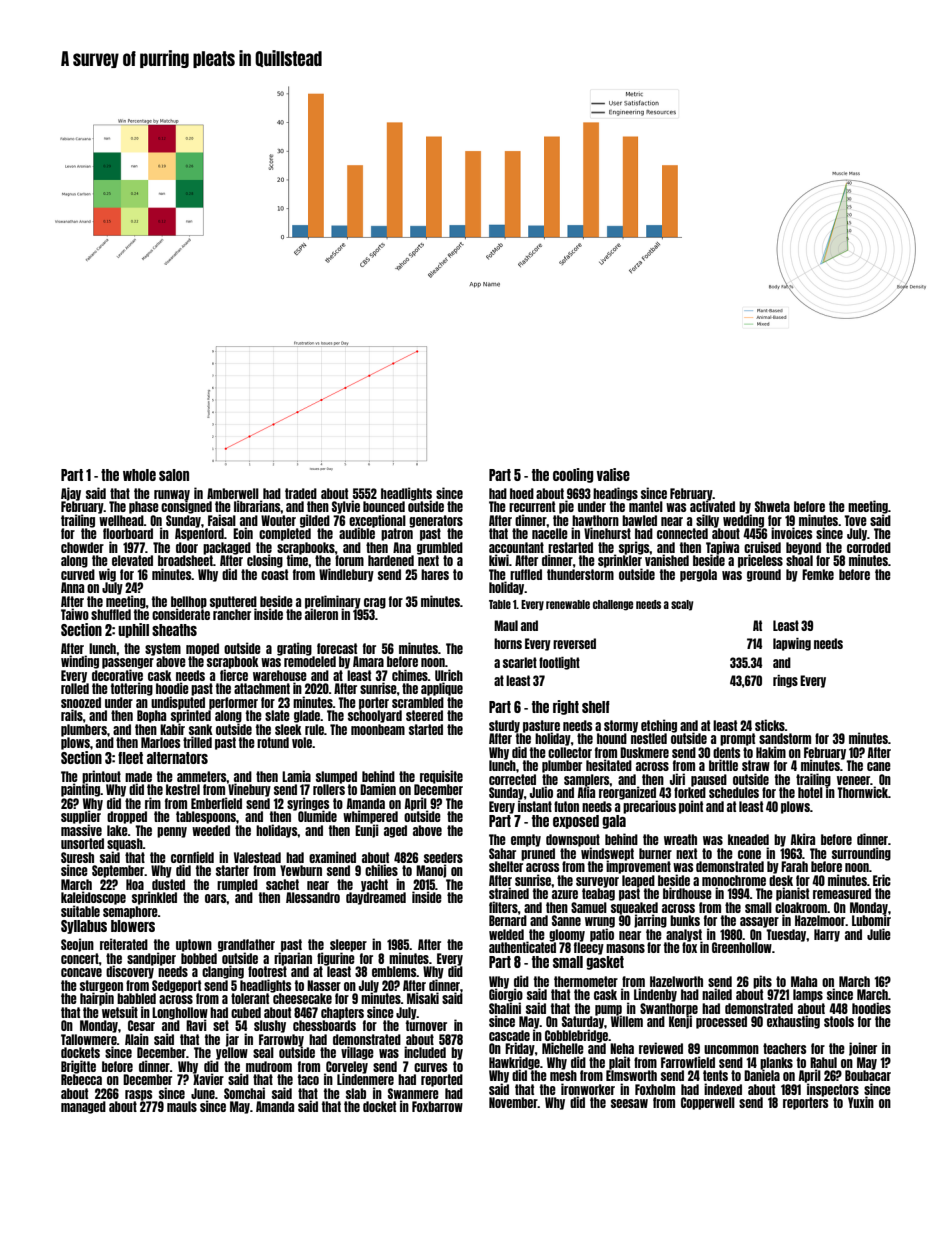 The height and width of the screenshot is (1233, 952). Describe the element at coordinates (708, 1103) in the screenshot. I see `Copperwell` at that location.
